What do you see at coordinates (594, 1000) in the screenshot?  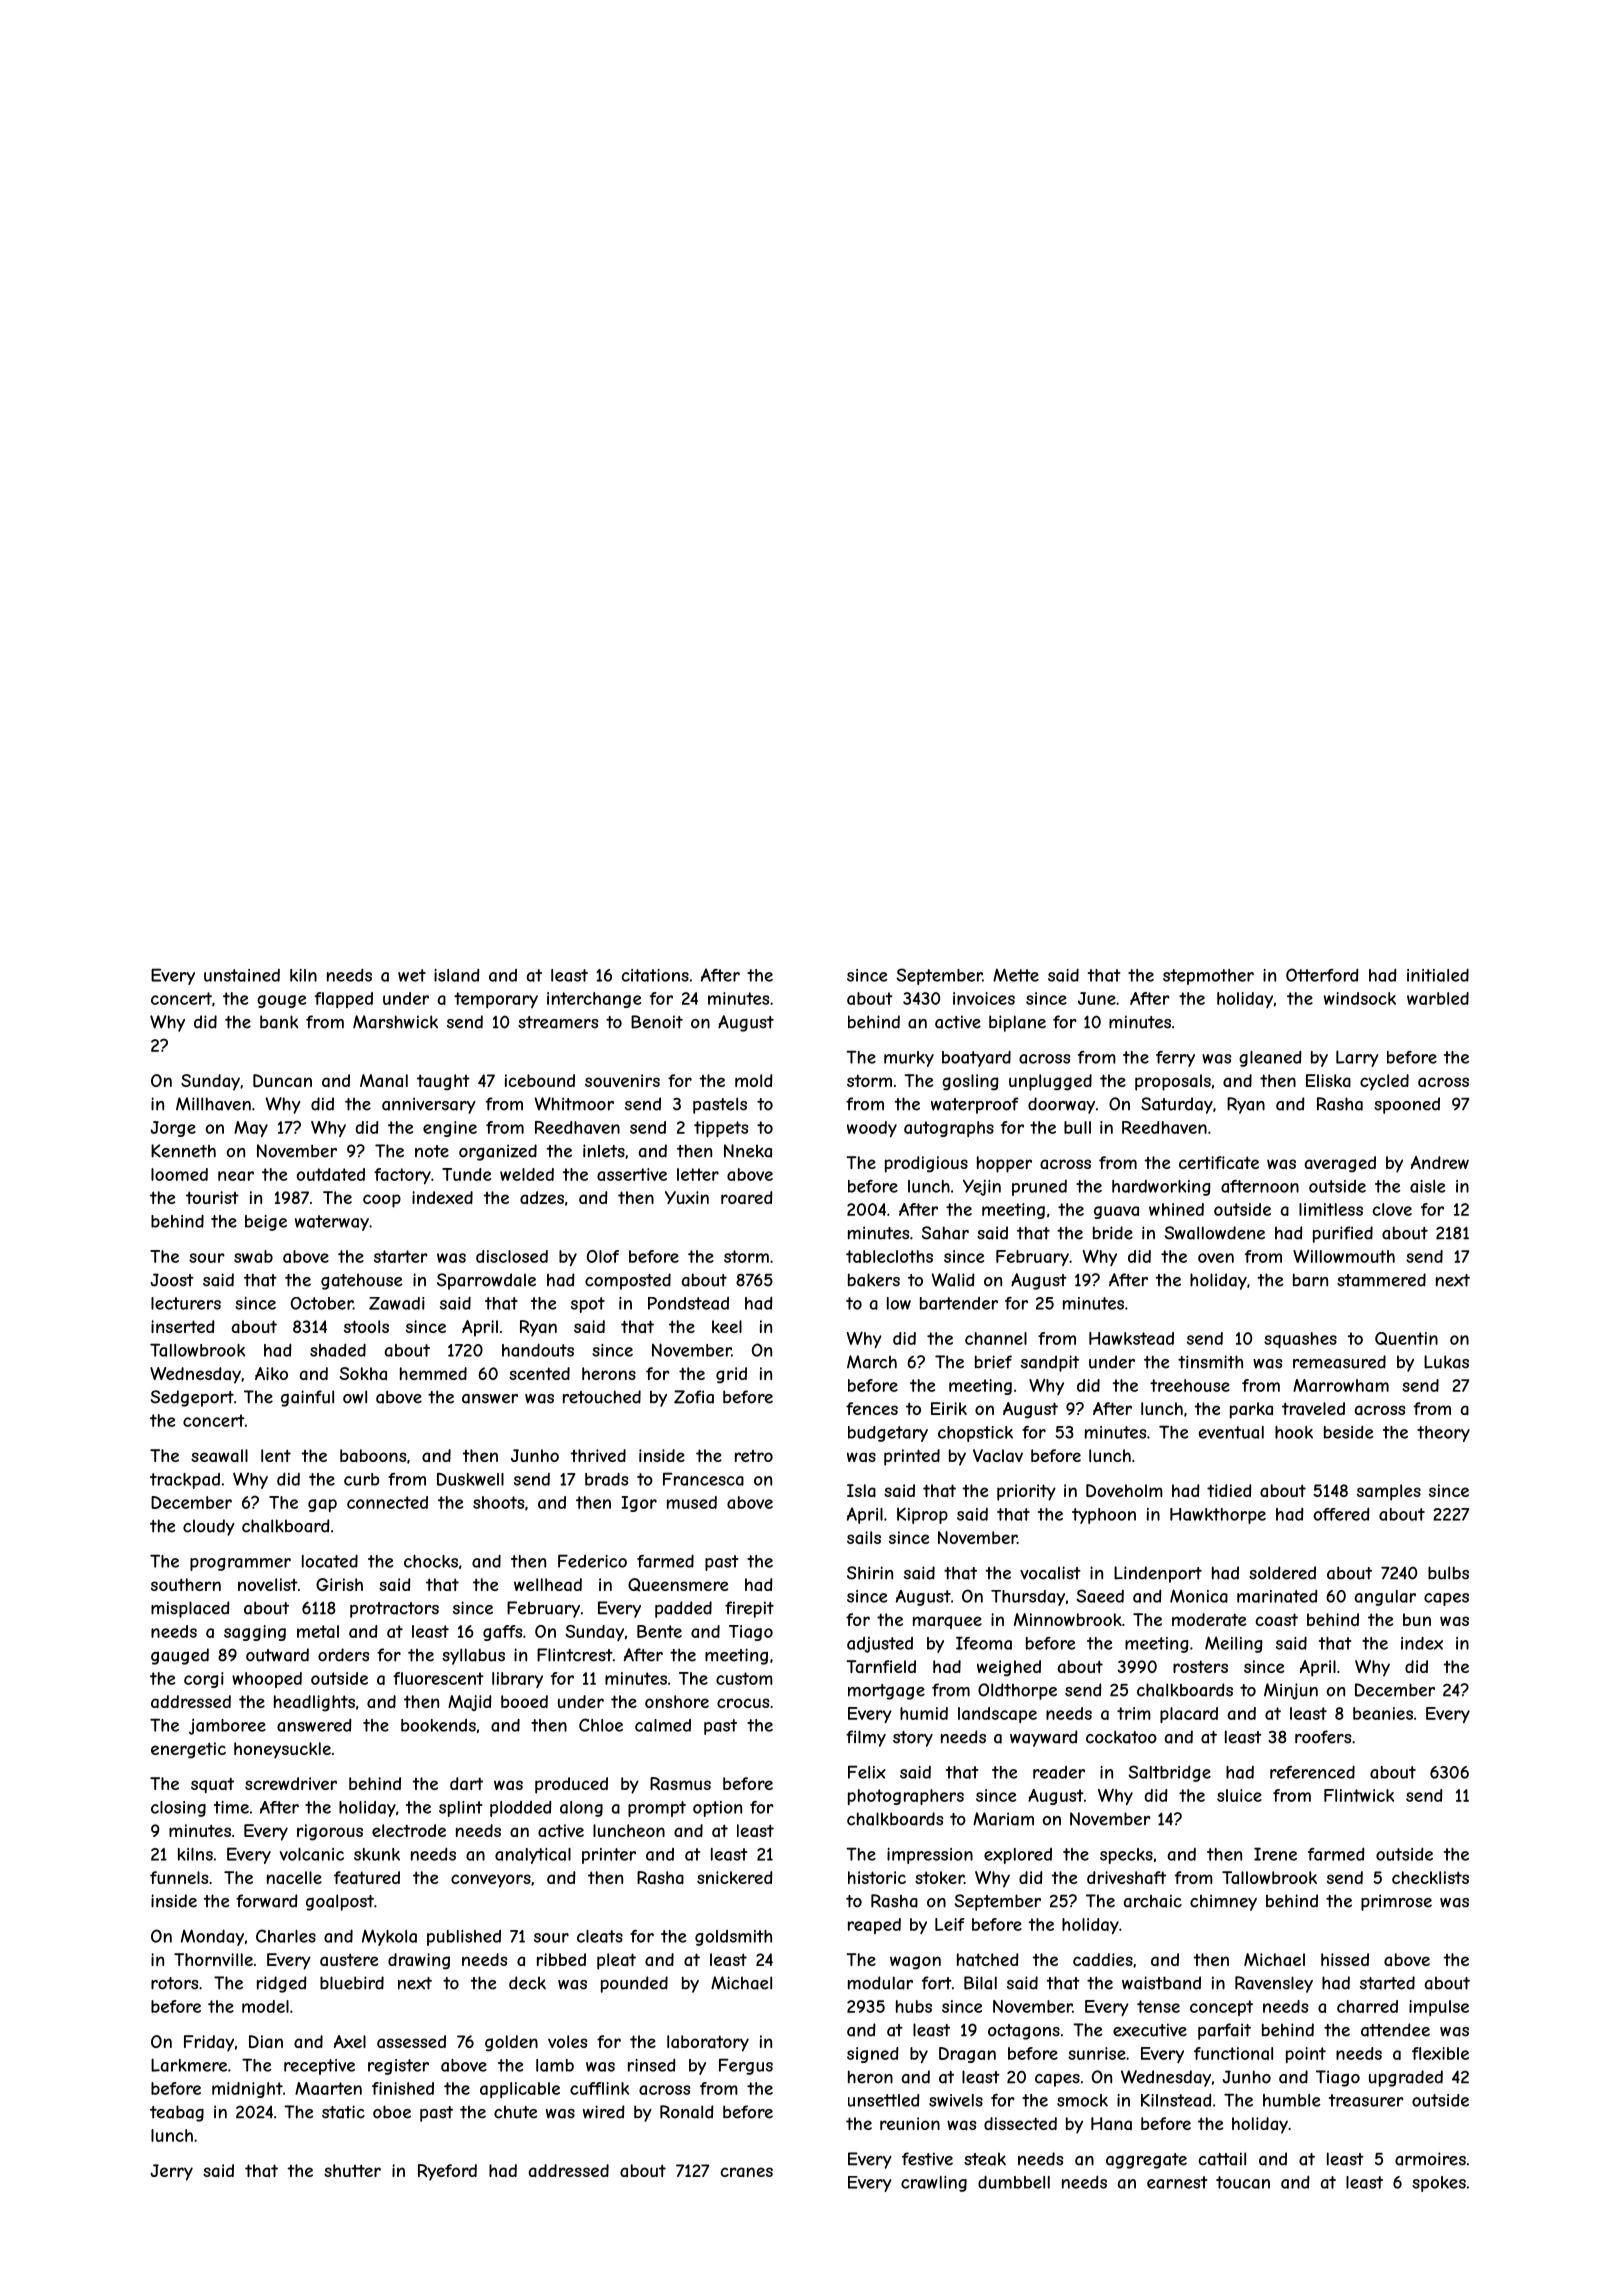 I see `interchange` at bounding box center [594, 1000].
